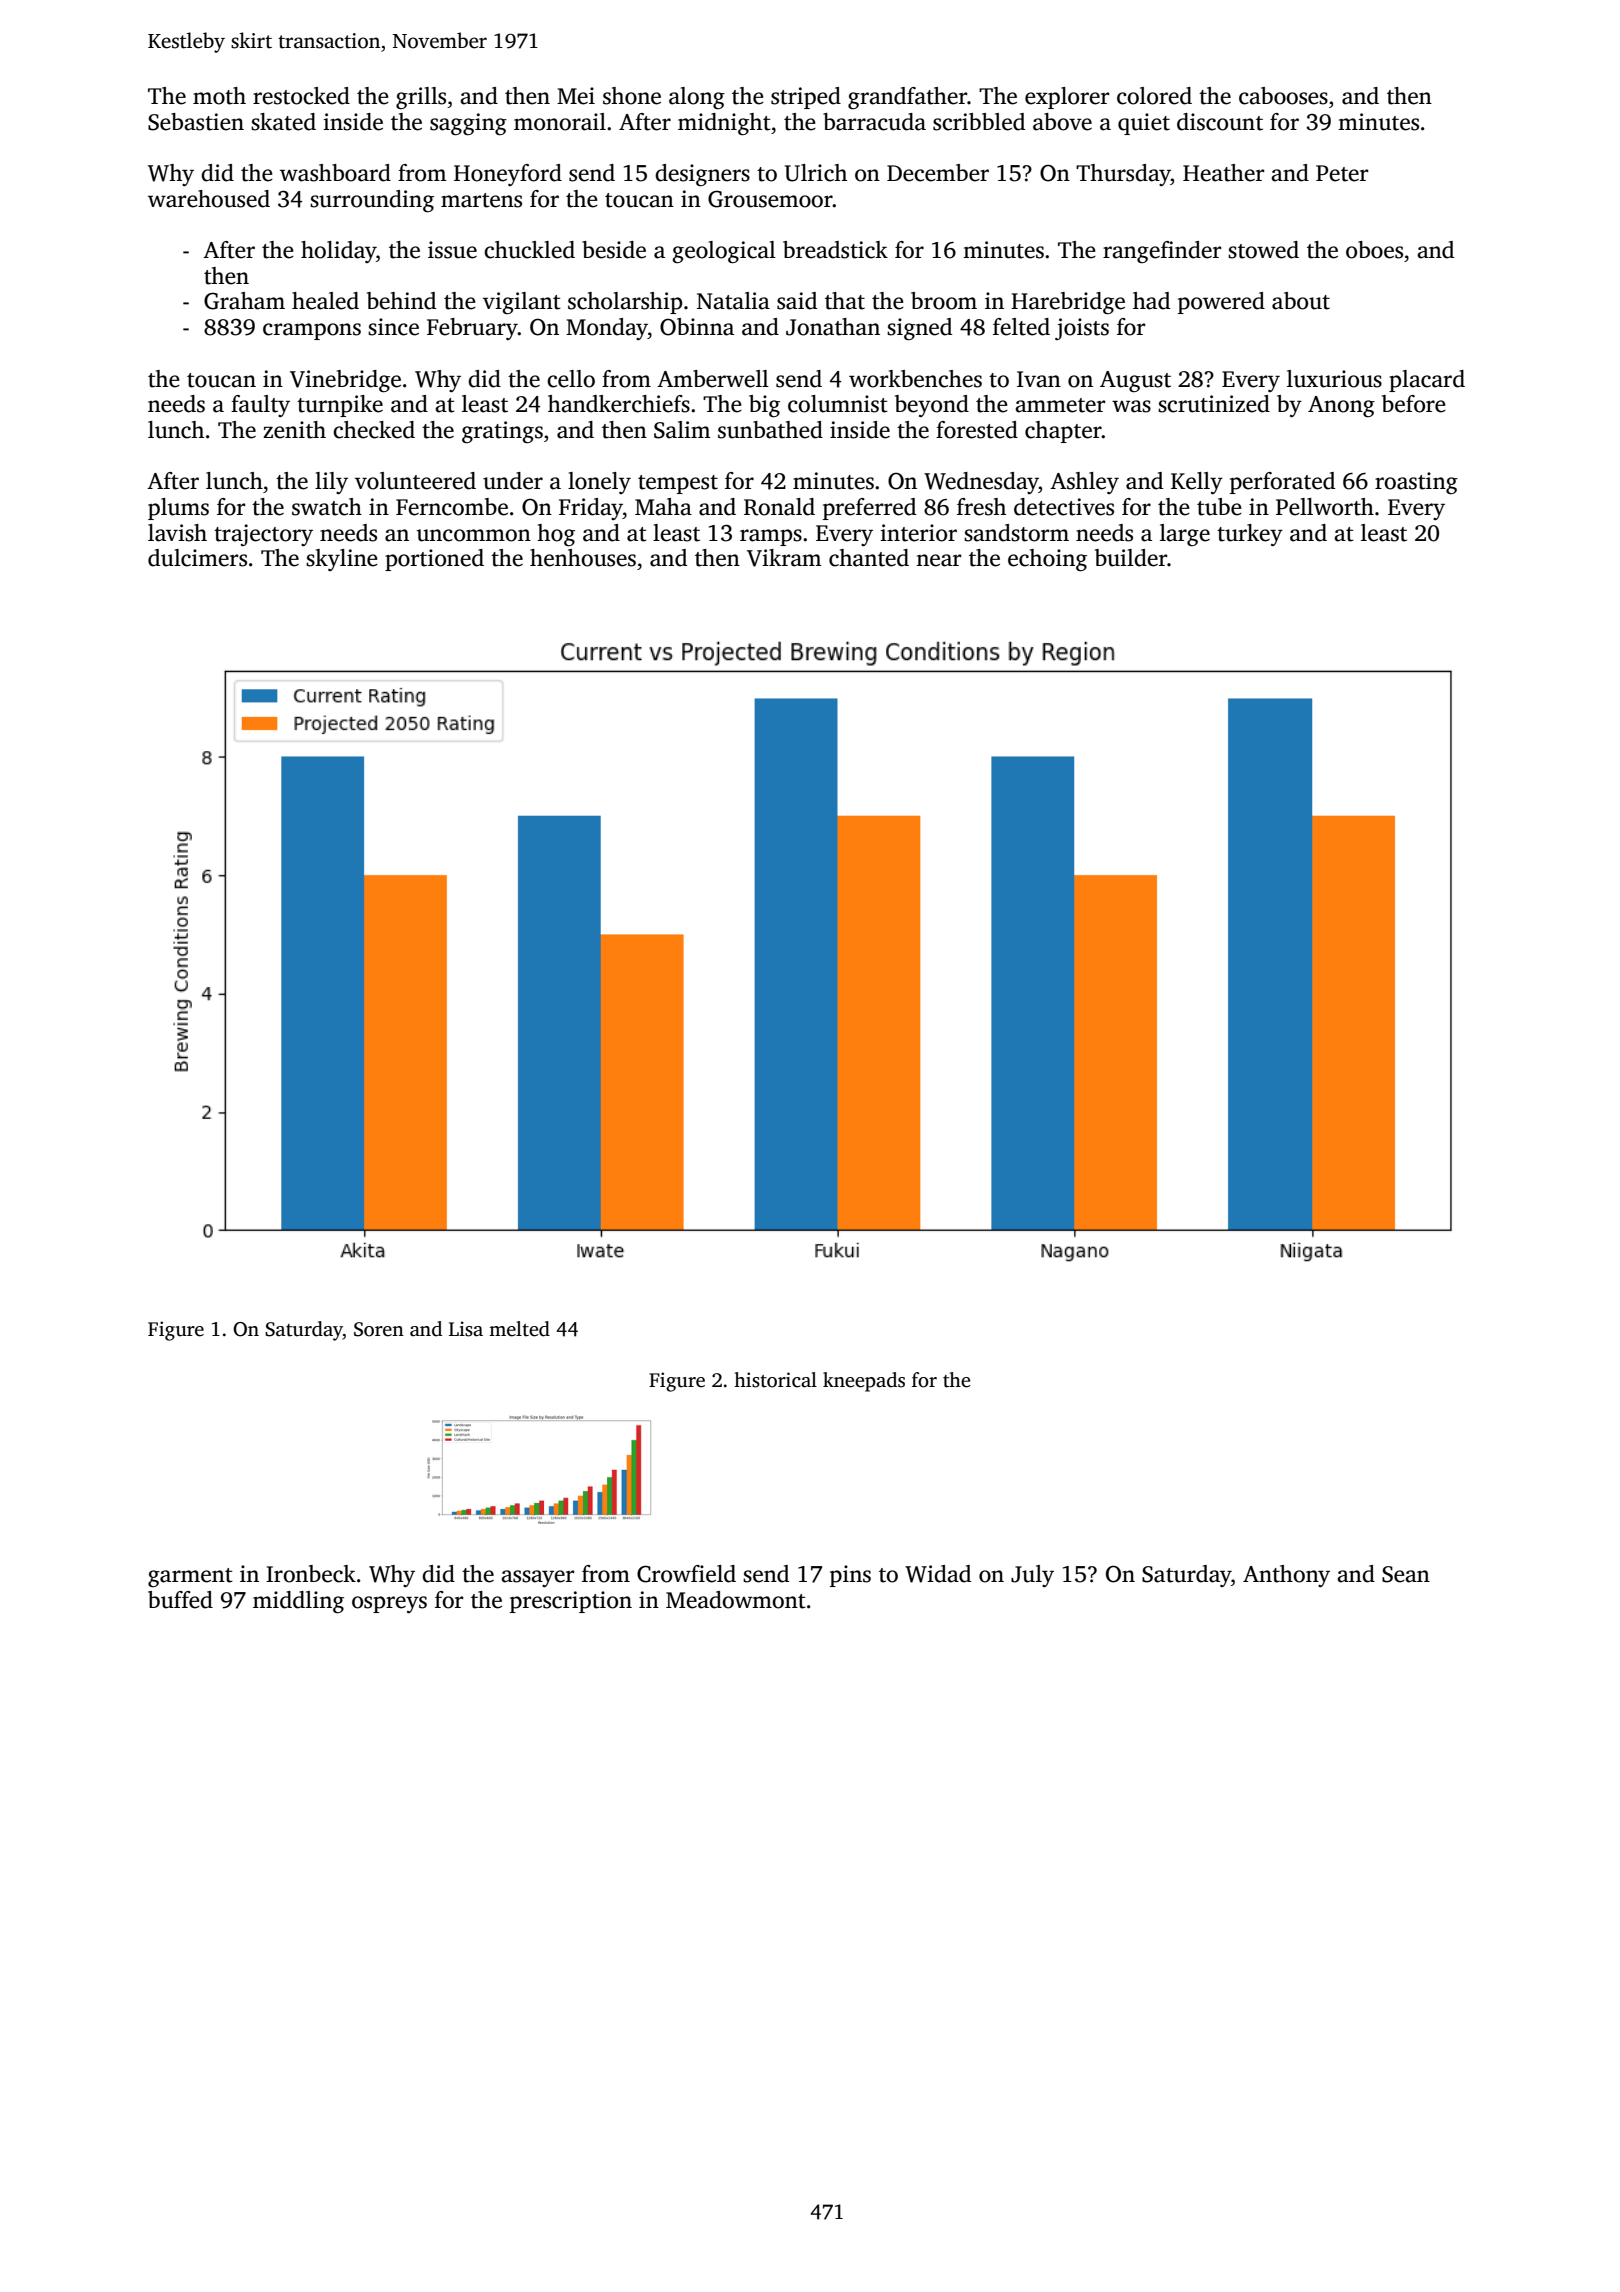 The height and width of the screenshot is (2292, 1620). Describe the element at coordinates (519, 1329) in the screenshot. I see `melted` at that location.
